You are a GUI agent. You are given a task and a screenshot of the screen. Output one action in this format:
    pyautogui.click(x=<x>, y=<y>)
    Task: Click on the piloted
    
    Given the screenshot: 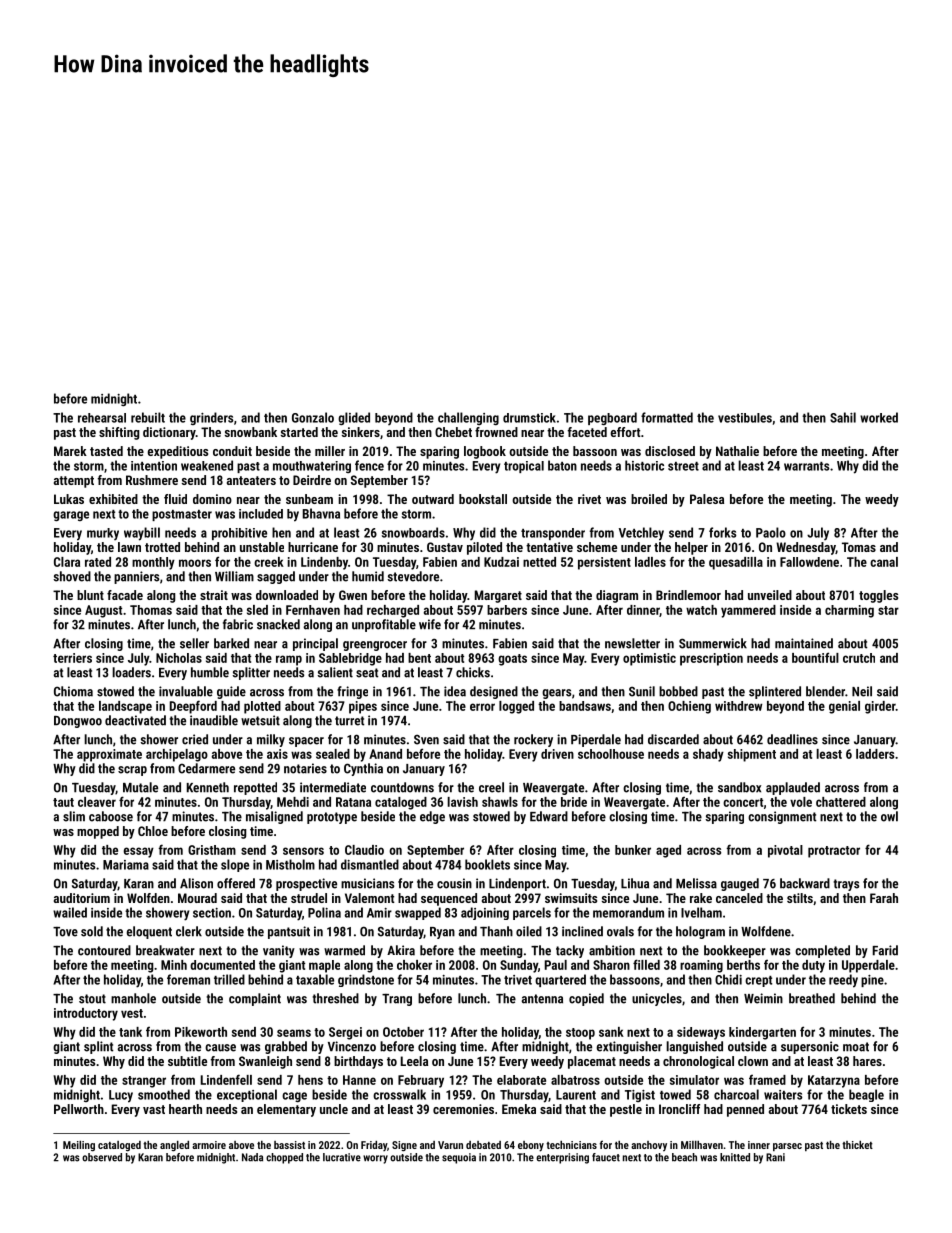 What is the action you would take?
    pyautogui.click(x=484, y=548)
